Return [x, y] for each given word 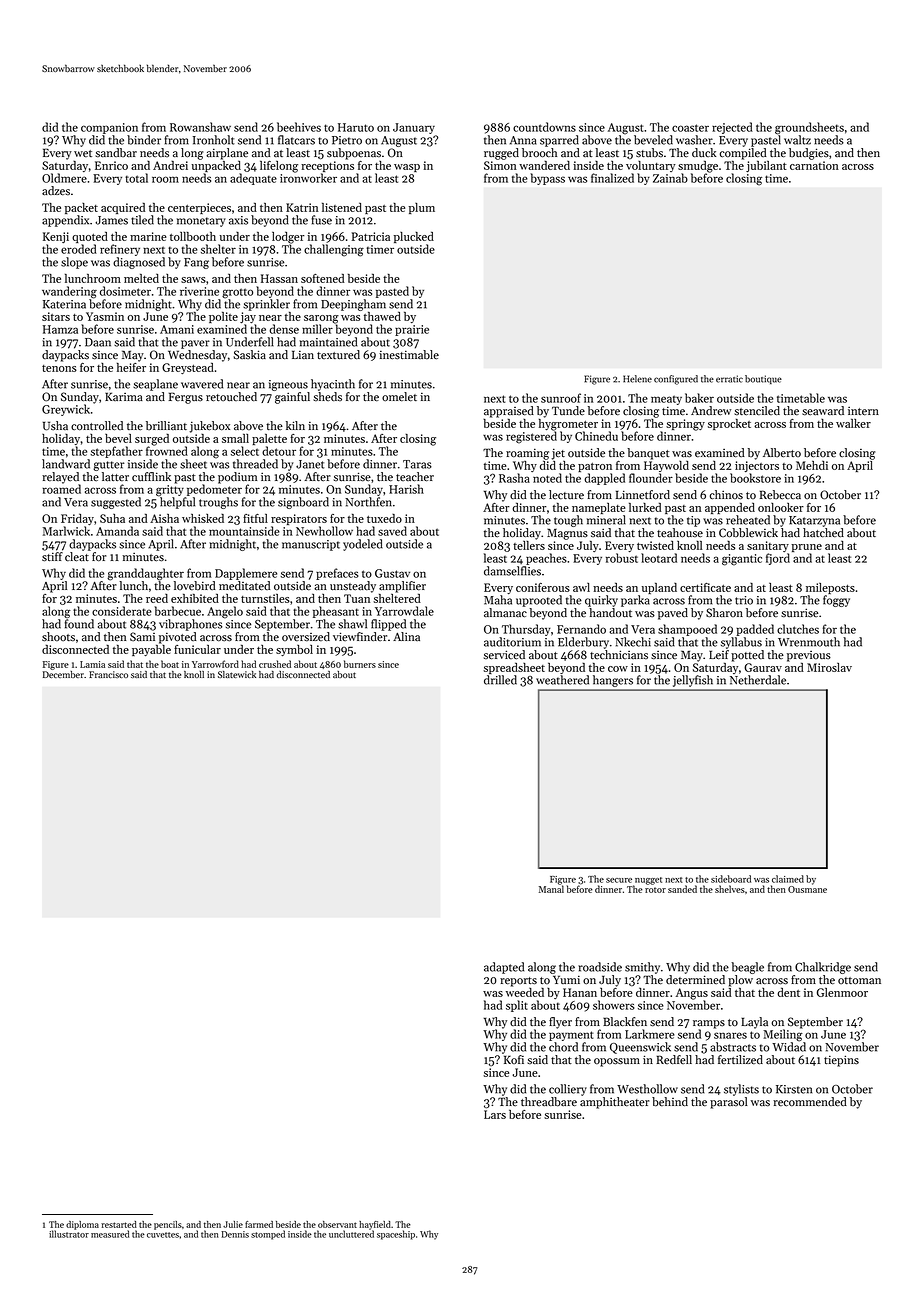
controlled [97, 426]
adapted [504, 968]
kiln [295, 425]
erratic [729, 379]
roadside [600, 967]
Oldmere [64, 178]
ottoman [859, 981]
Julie [233, 1224]
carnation [814, 165]
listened [342, 207]
